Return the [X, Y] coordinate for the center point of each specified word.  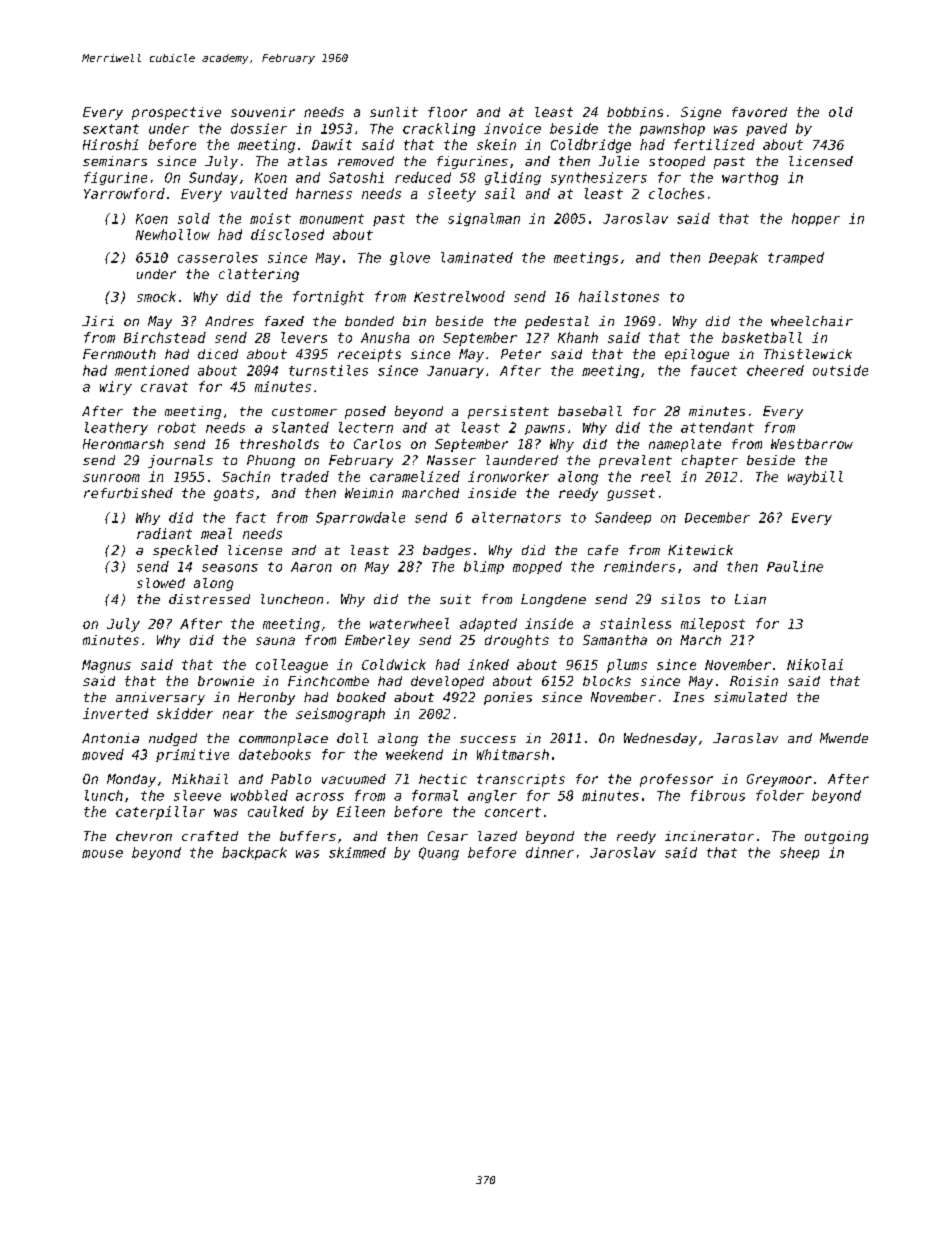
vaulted [259, 193]
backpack [254, 853]
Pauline [795, 566]
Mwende [844, 738]
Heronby [266, 698]
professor [676, 780]
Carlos [377, 444]
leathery [116, 428]
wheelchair [812, 321]
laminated [477, 257]
